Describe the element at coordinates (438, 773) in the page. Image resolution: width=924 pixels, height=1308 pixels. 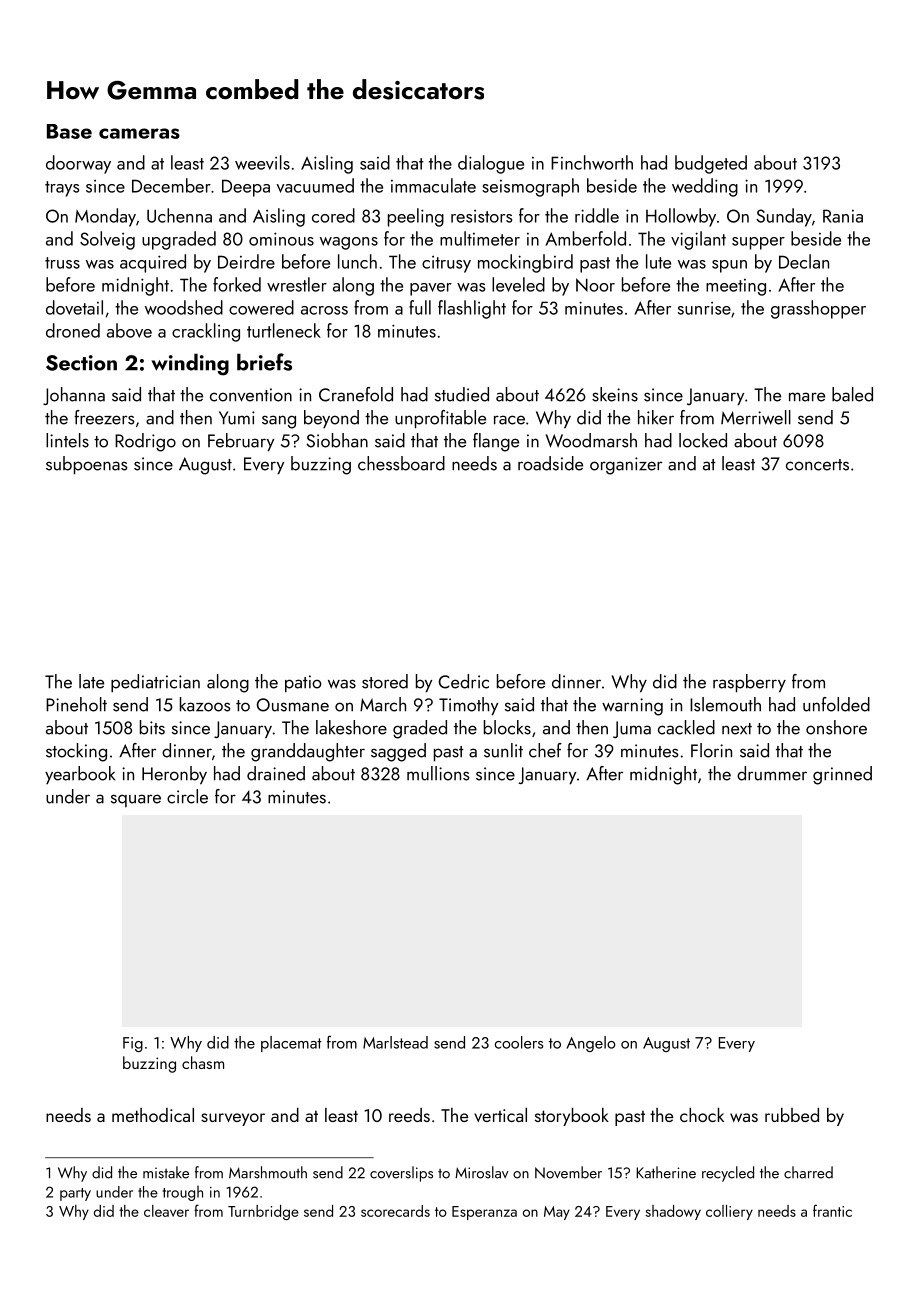
I see `mullions` at that location.
